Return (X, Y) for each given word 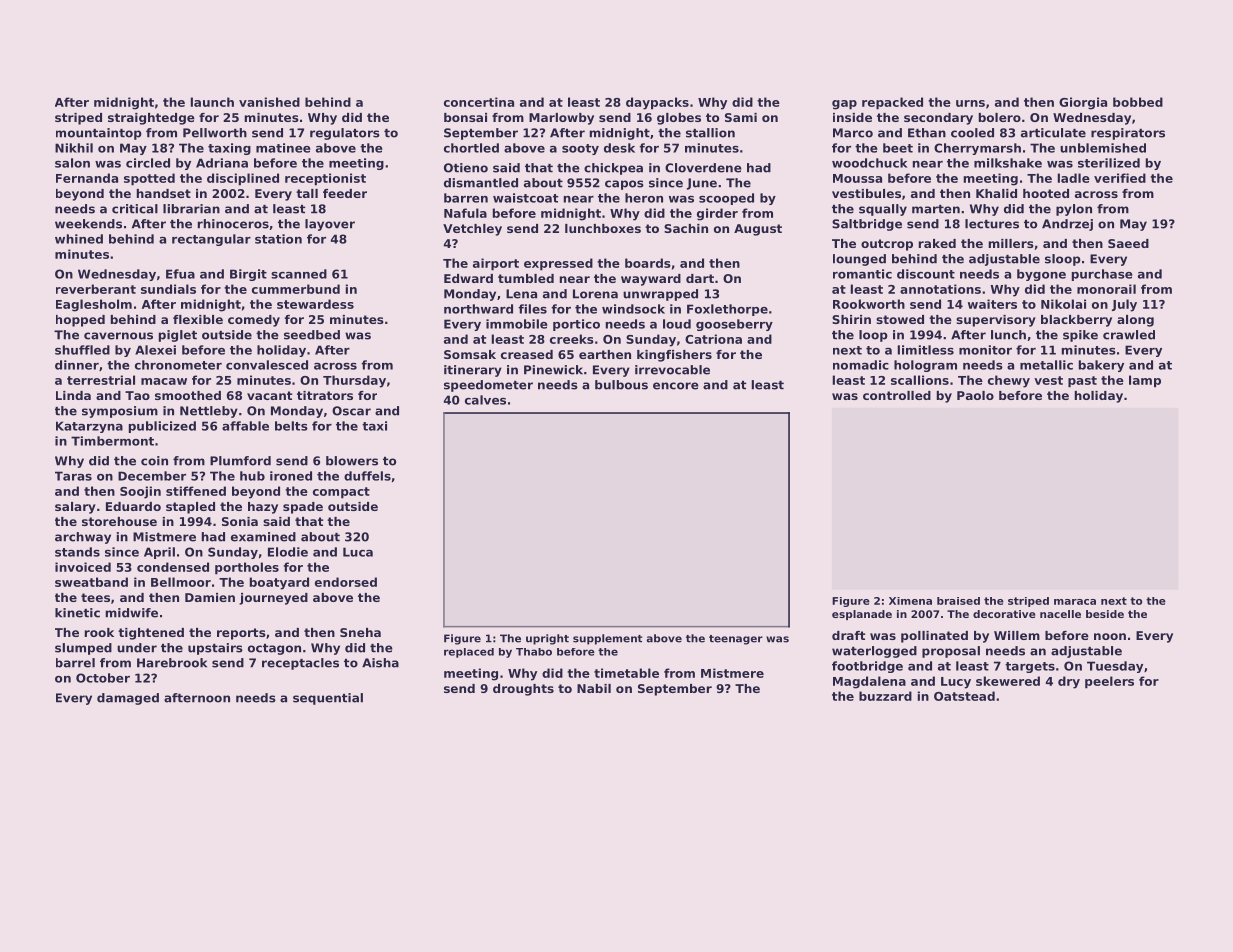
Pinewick (553, 370)
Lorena (595, 294)
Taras (73, 476)
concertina (479, 102)
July (1124, 305)
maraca (1075, 602)
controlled (897, 395)
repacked (892, 103)
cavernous (118, 336)
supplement (607, 639)
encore (676, 386)
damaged (128, 699)
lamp (1145, 381)
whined (79, 239)
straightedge (151, 119)
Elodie (288, 552)
